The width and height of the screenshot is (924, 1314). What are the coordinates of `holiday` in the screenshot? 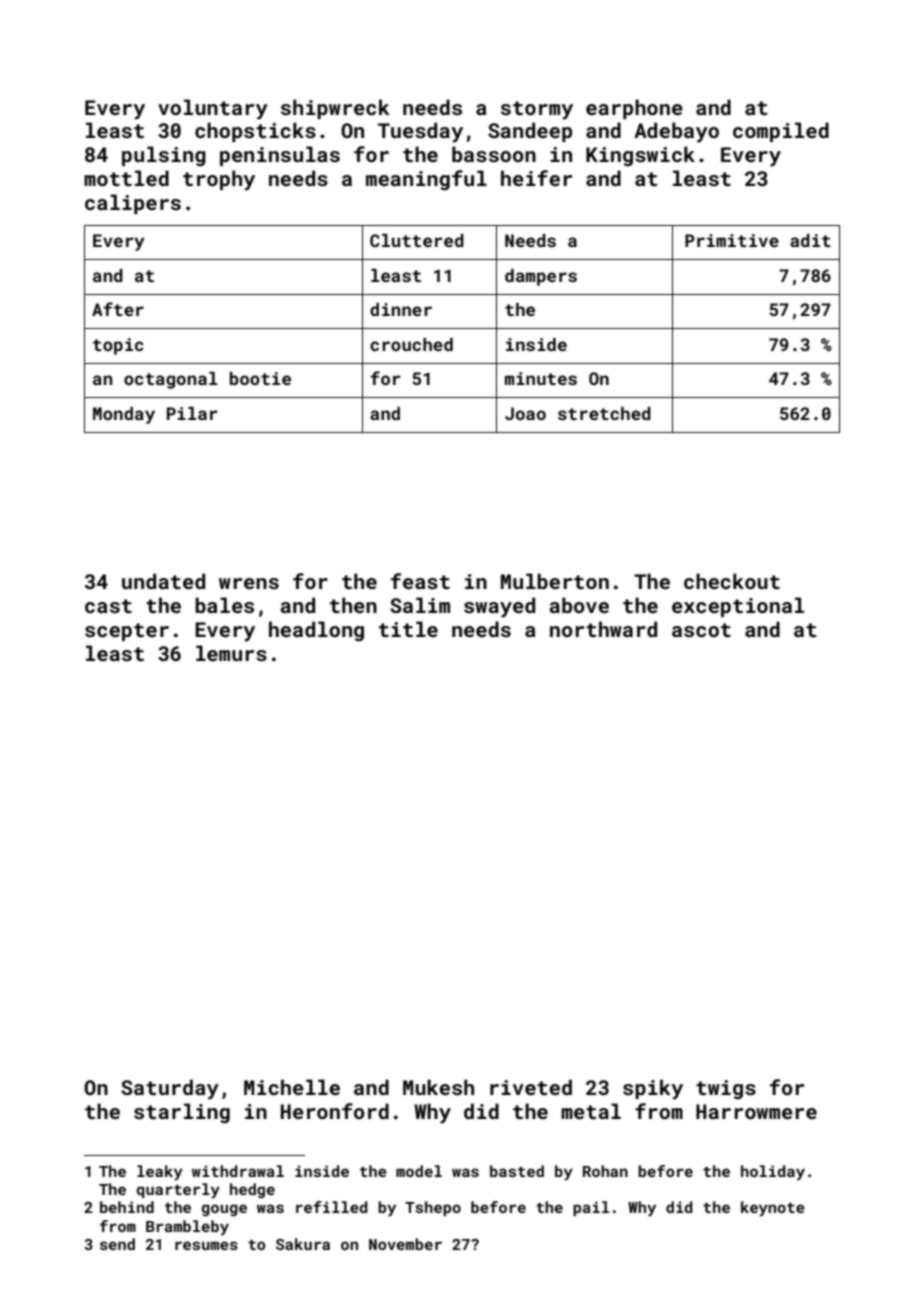 It's located at (773, 1173).
